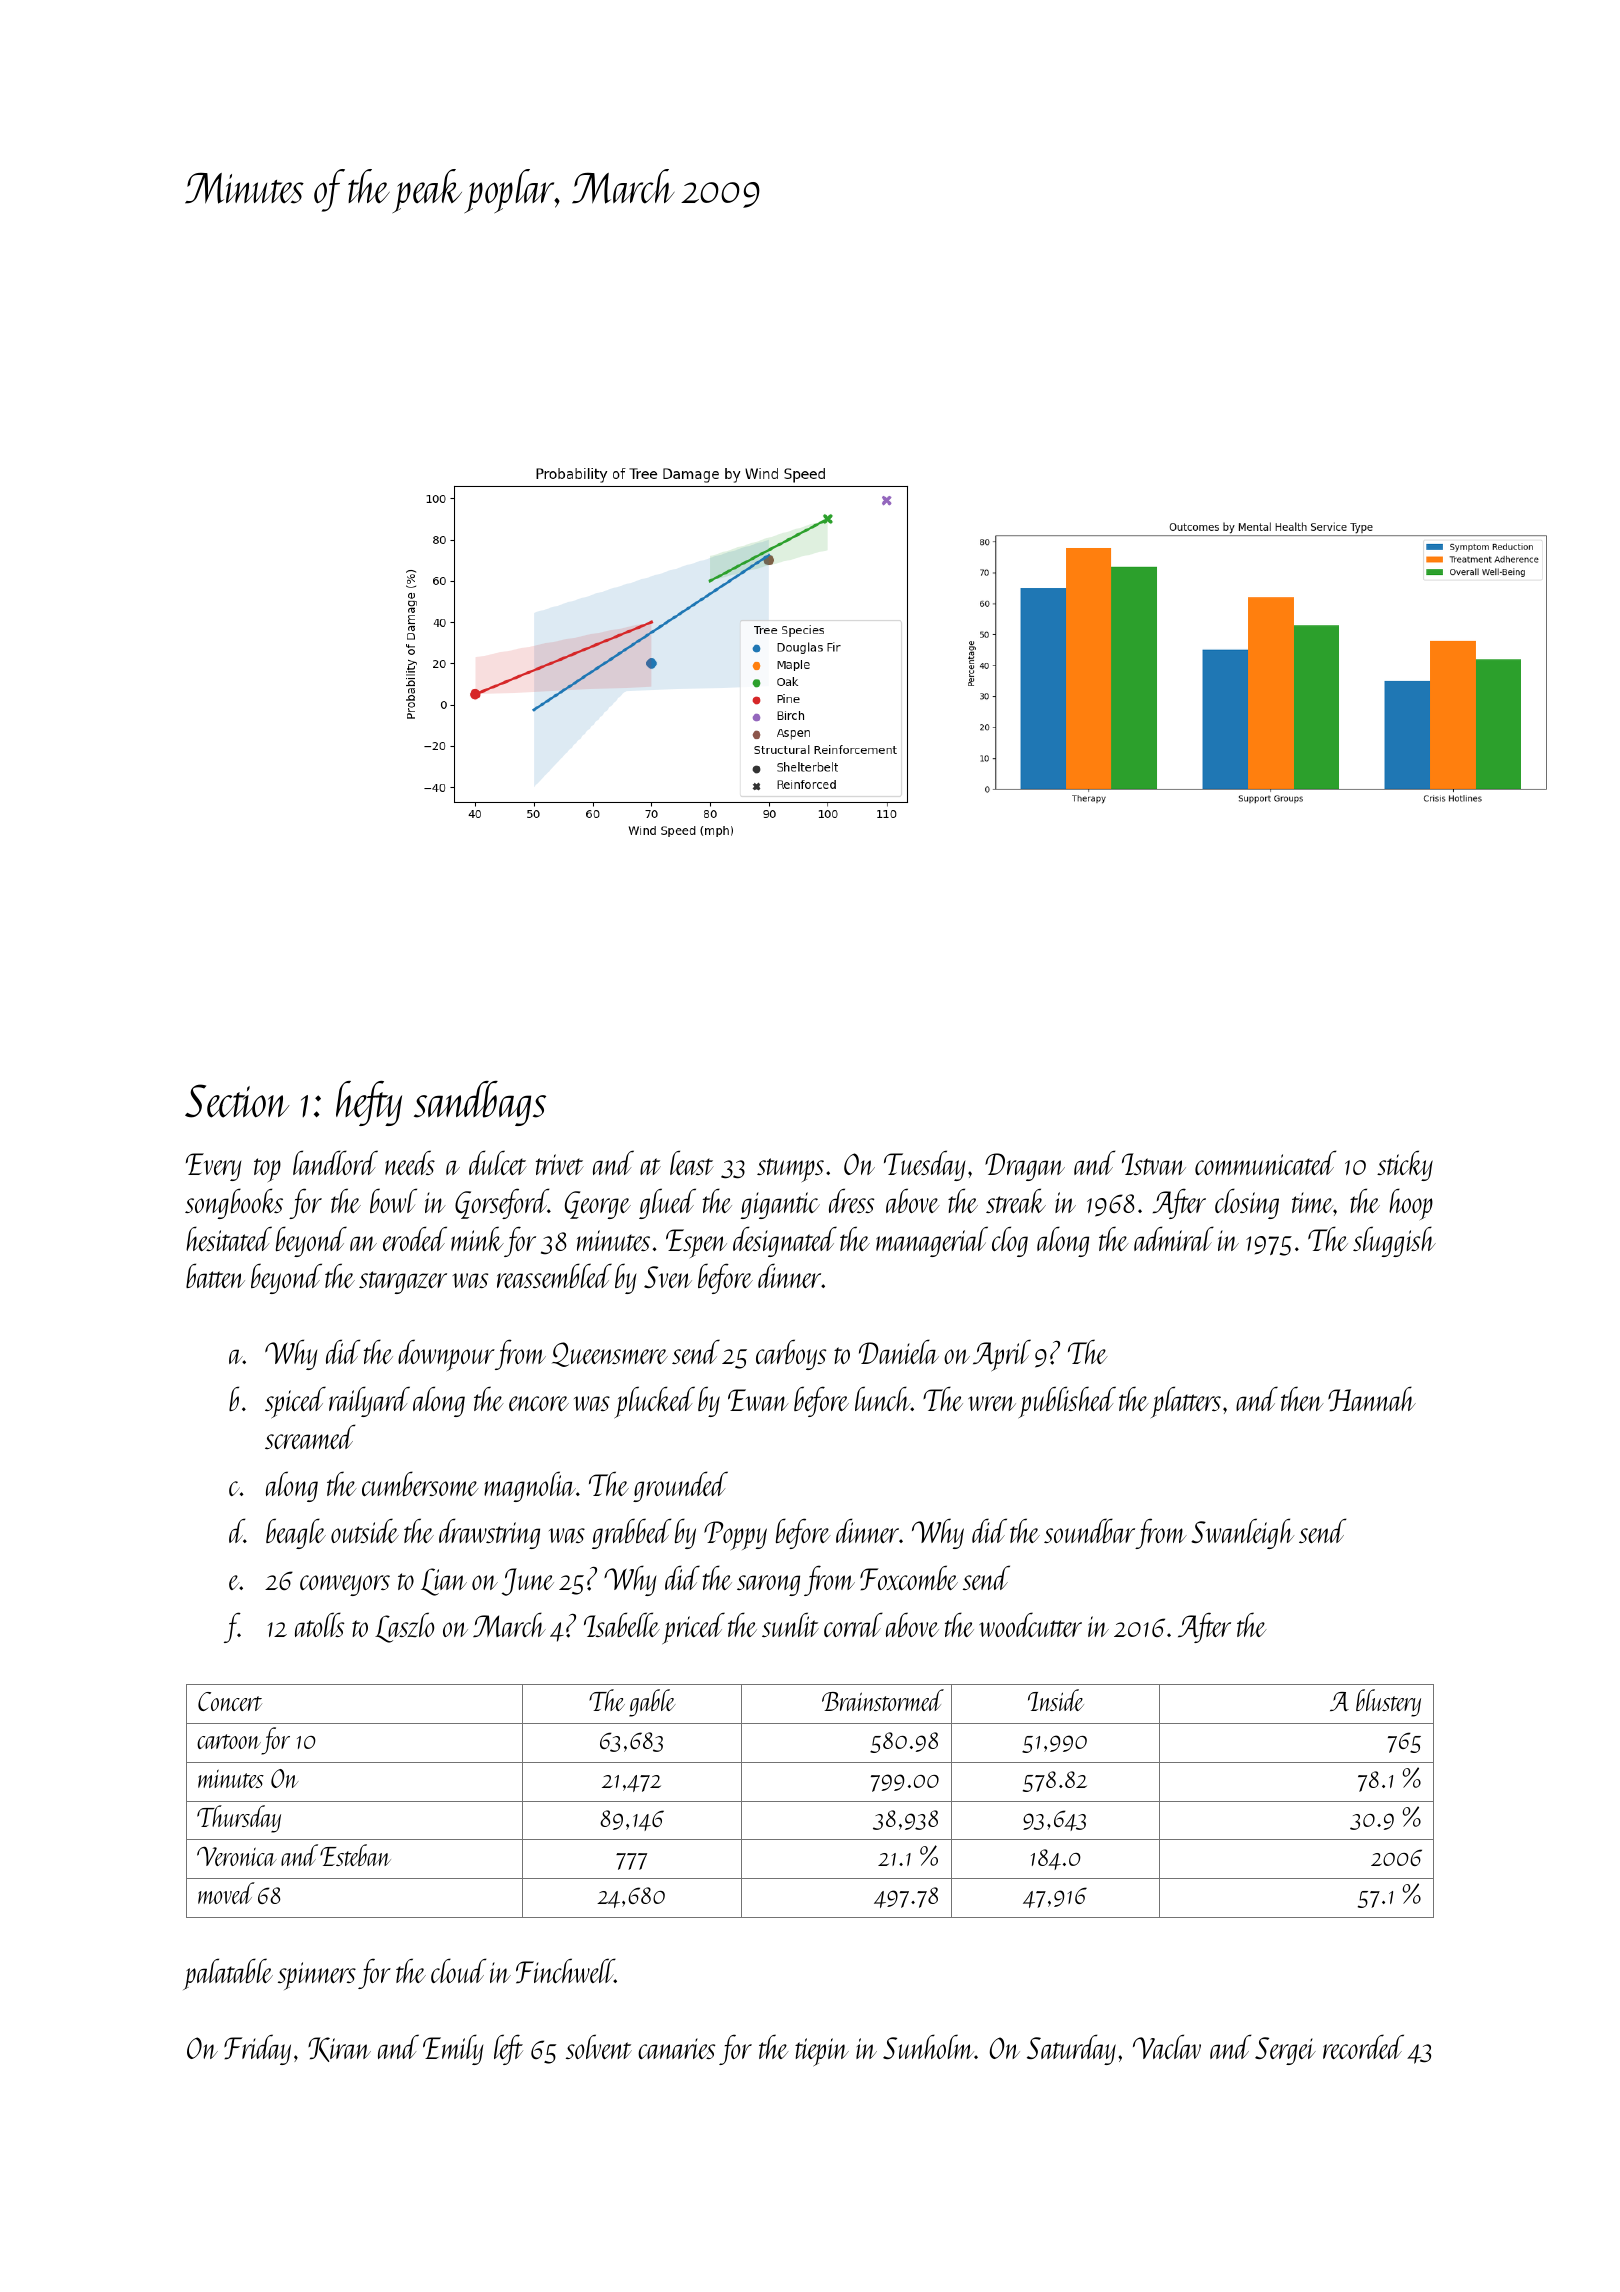 Image resolution: width=1620 pixels, height=2292 pixels. I want to click on Brainstormed, so click(883, 1700).
